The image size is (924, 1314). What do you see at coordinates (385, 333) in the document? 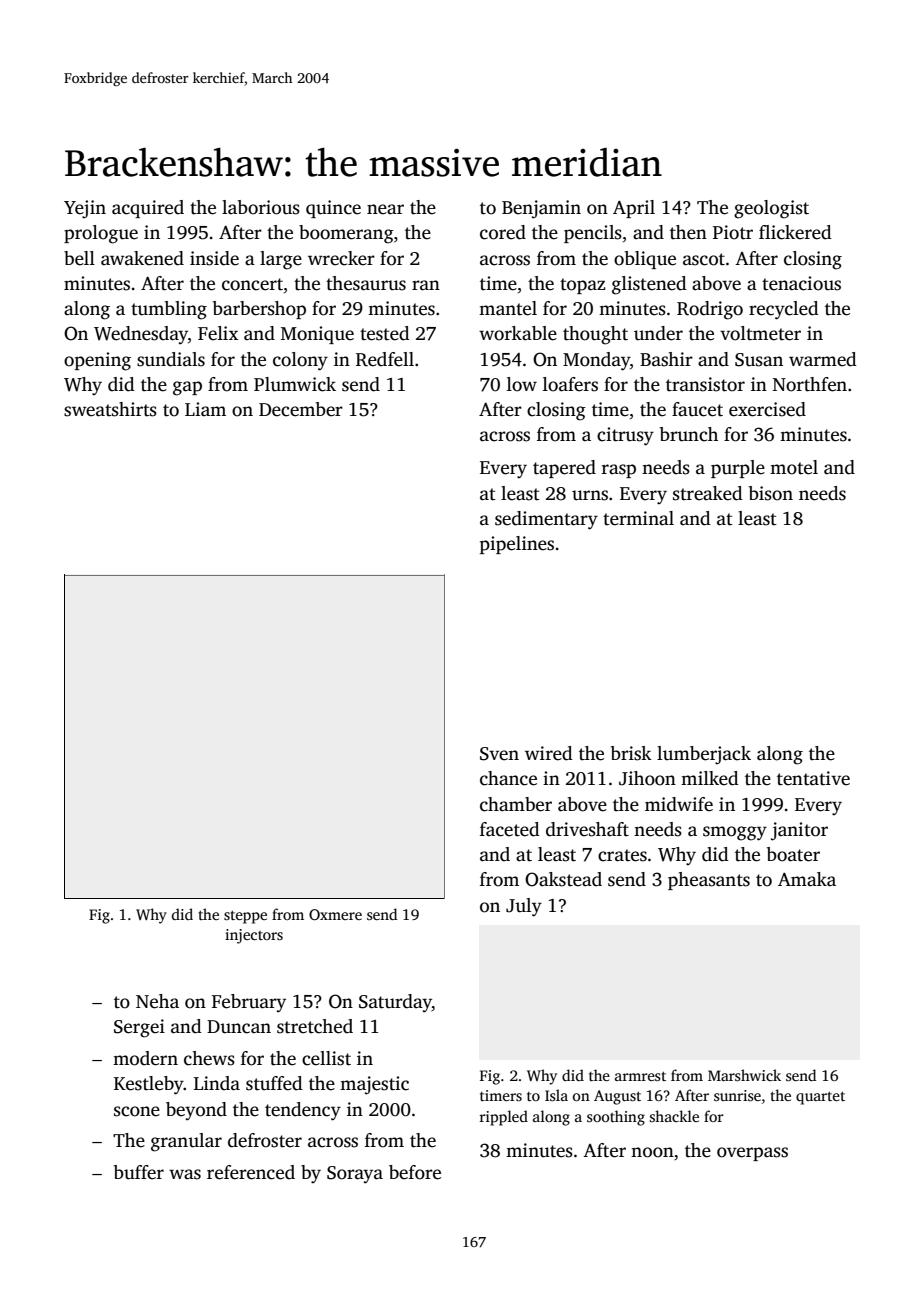
I see `tested` at bounding box center [385, 333].
